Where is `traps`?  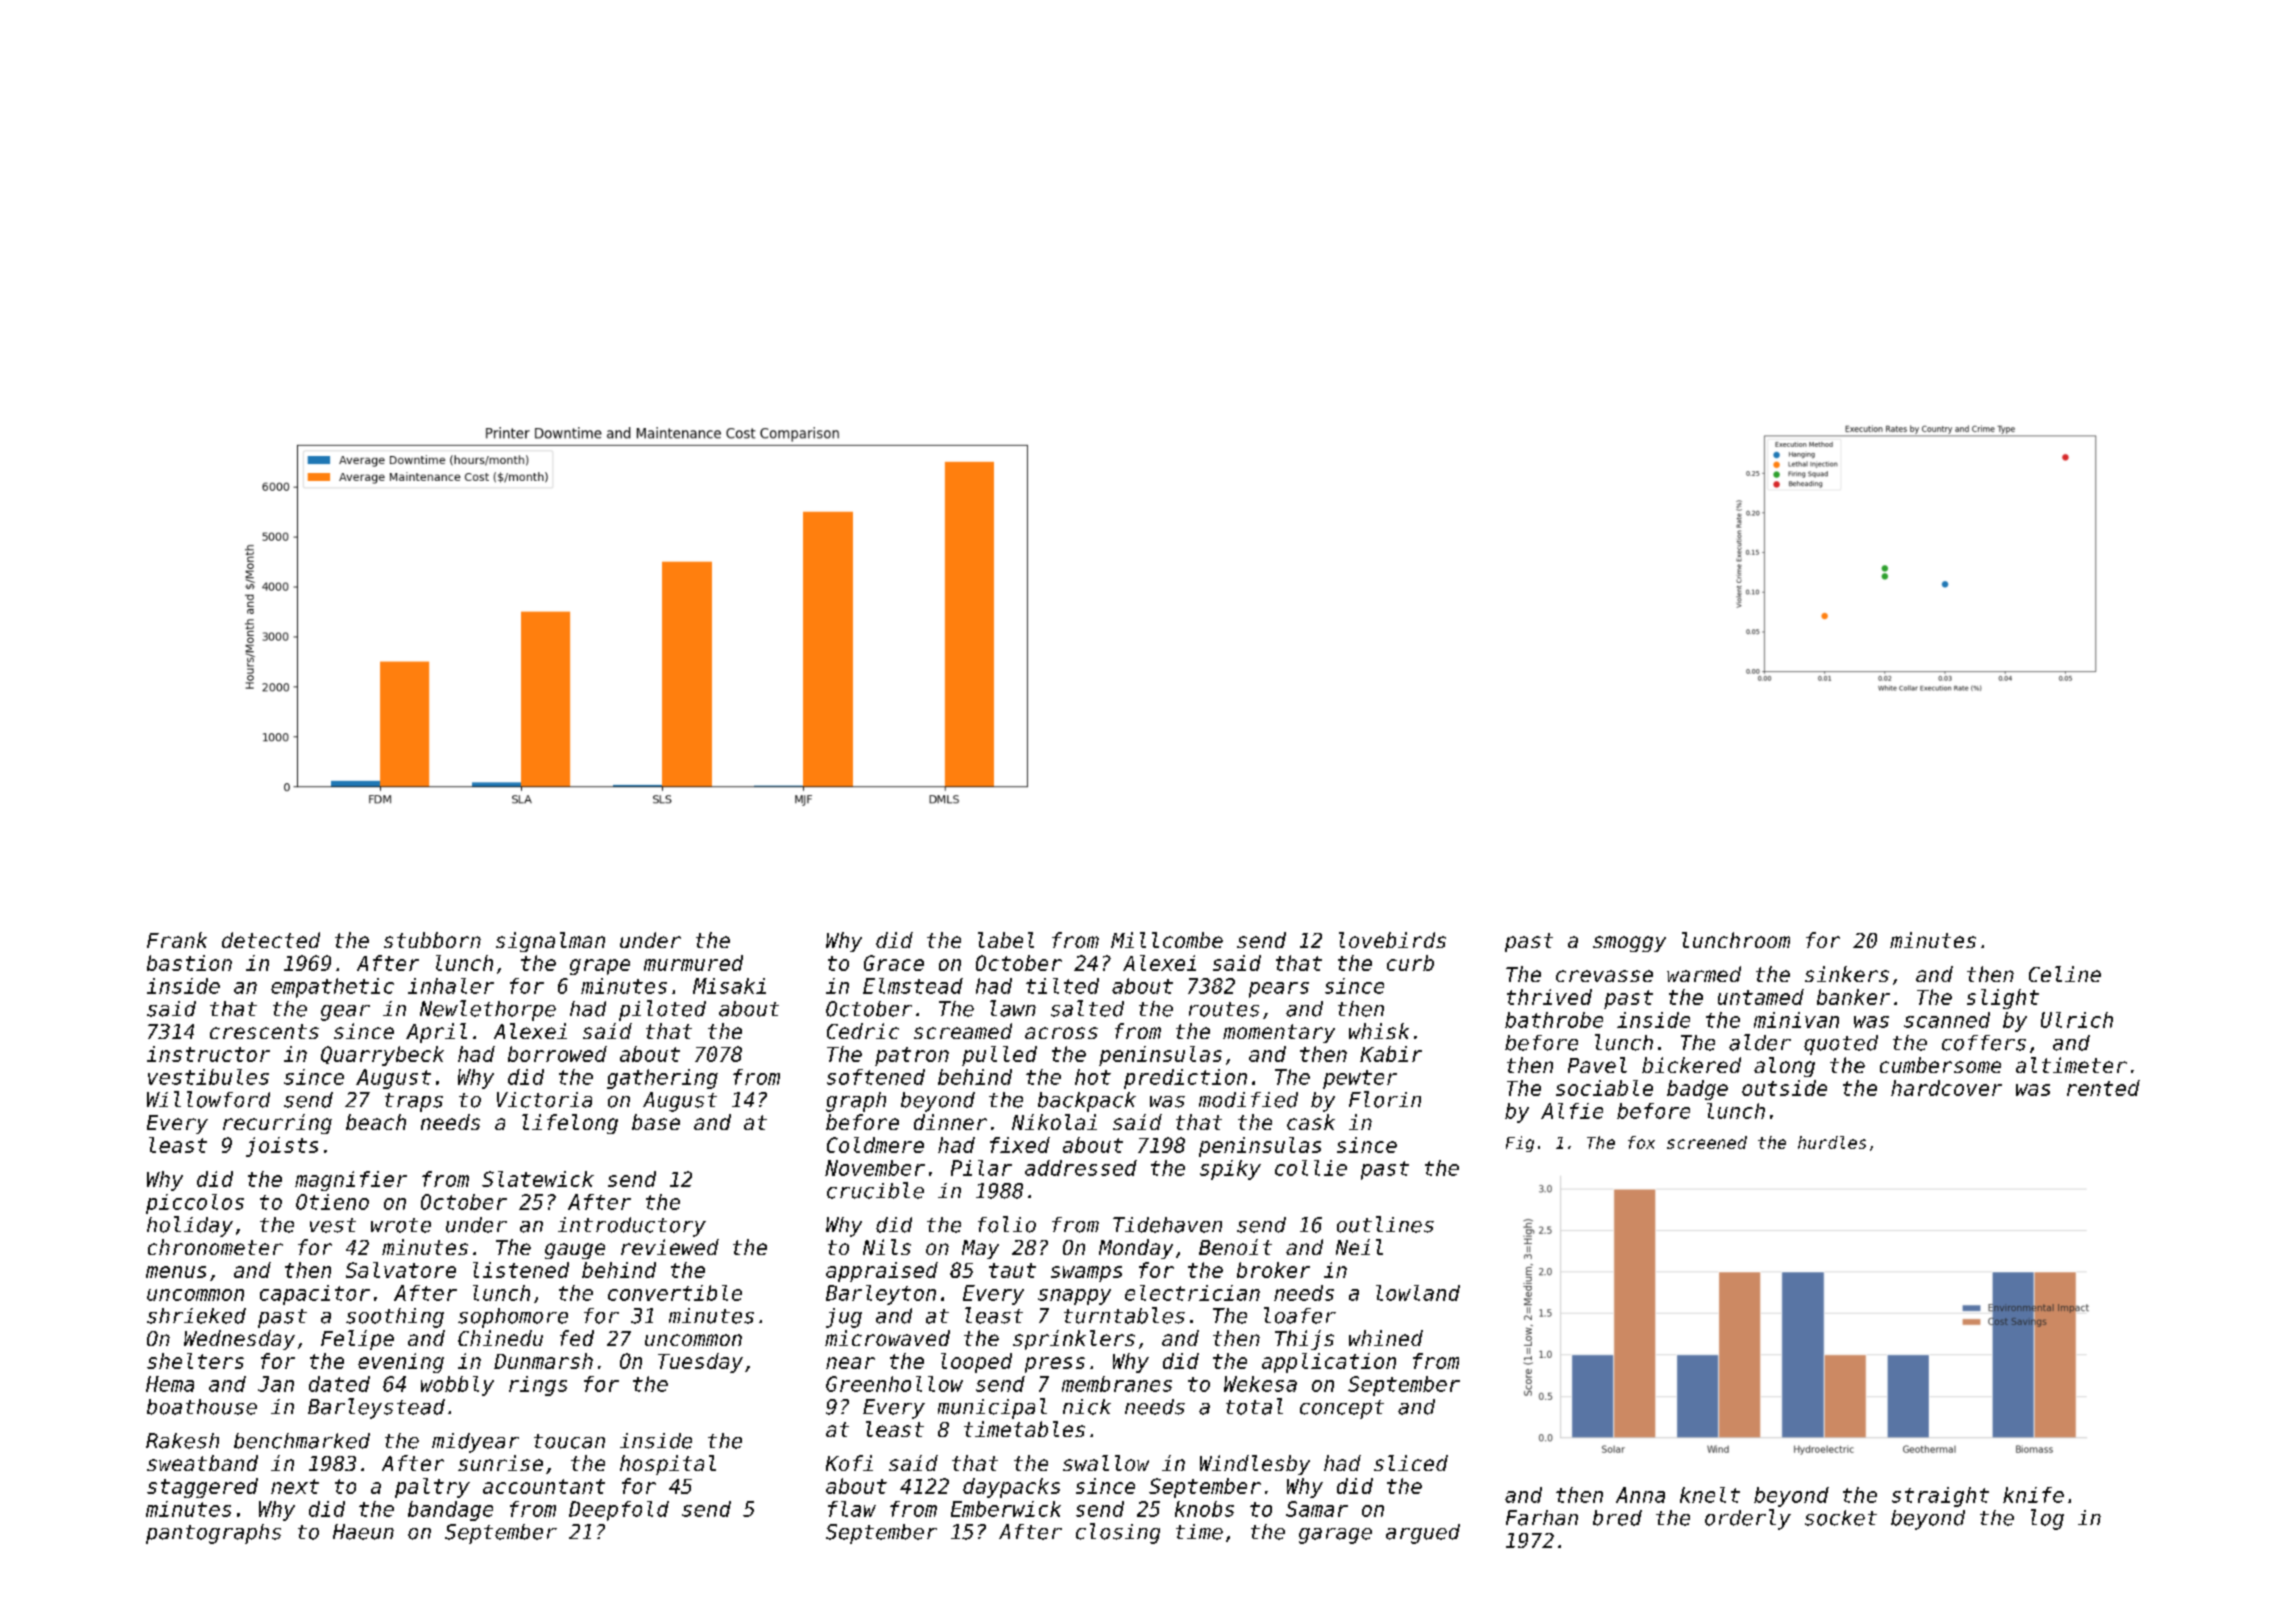 traps is located at coordinates (414, 1102).
